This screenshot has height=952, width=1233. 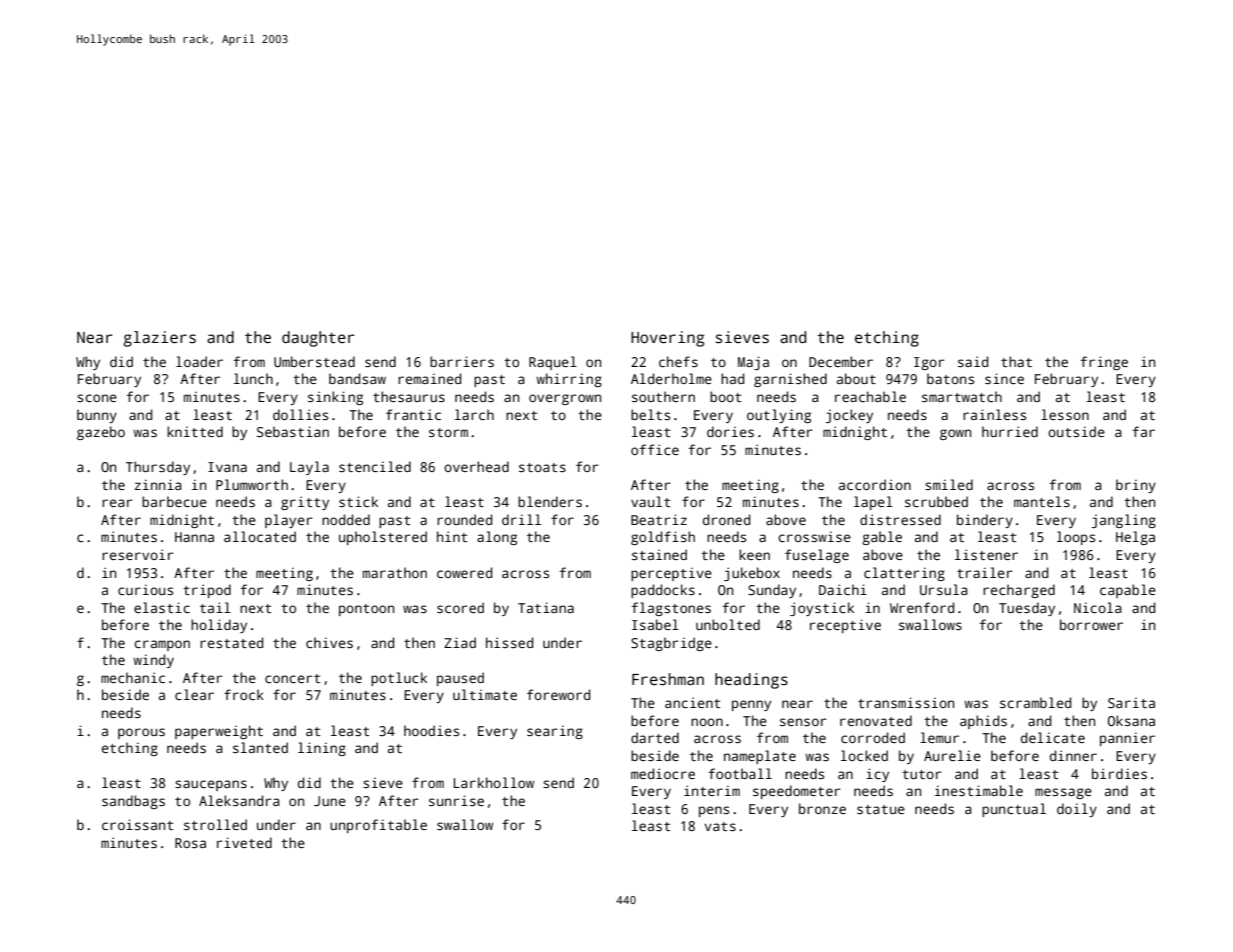 I want to click on Hovering, so click(x=667, y=339).
